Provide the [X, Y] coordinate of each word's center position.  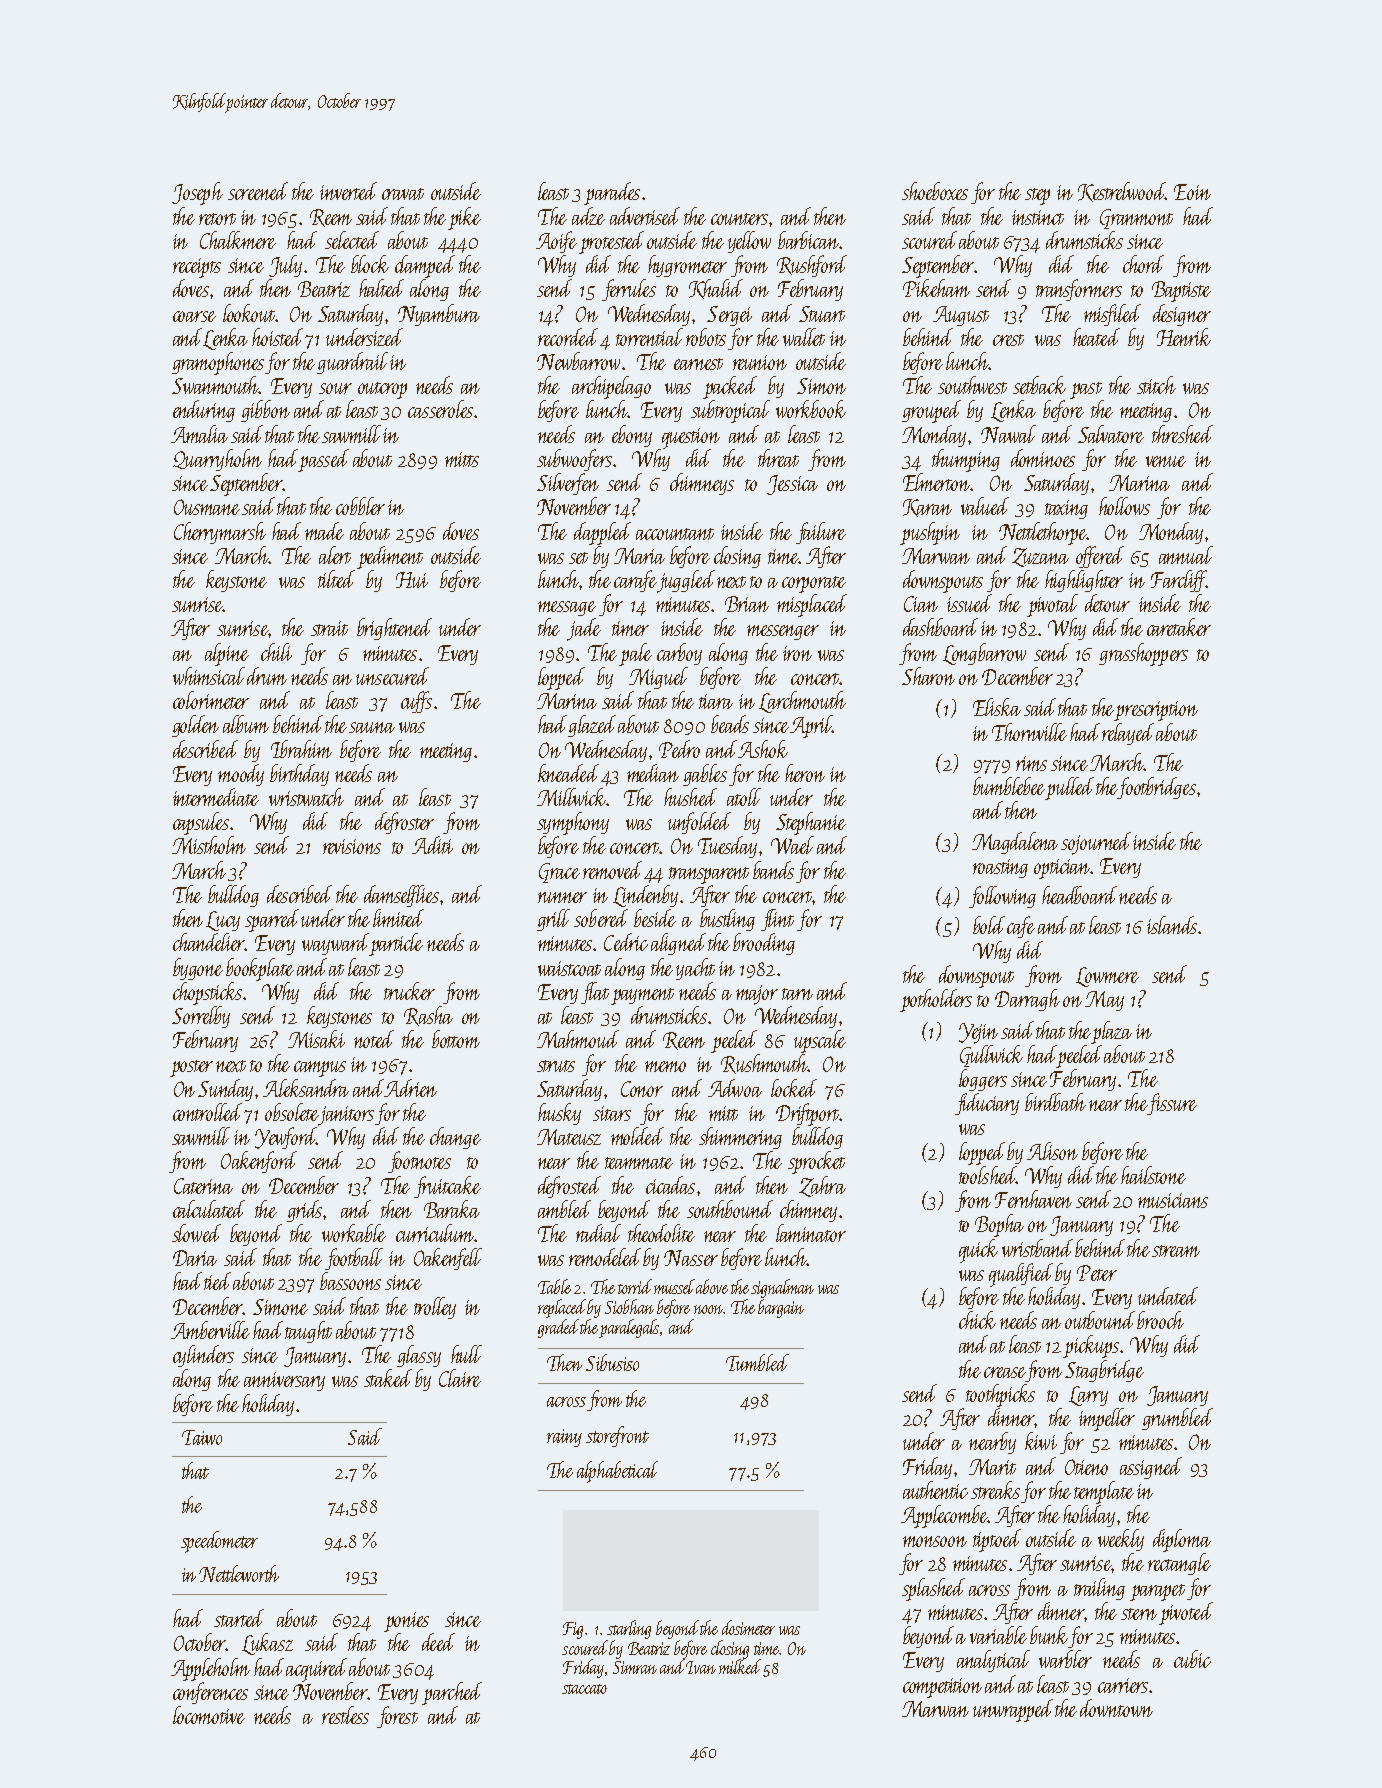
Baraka [452, 1209]
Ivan [701, 1667]
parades [612, 193]
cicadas [670, 1185]
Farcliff [1178, 581]
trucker [409, 991]
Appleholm [210, 1669]
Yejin [978, 1033]
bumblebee [1009, 786]
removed [612, 870]
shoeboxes [935, 191]
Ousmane [207, 507]
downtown [1116, 1708]
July [285, 266]
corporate [814, 584]
